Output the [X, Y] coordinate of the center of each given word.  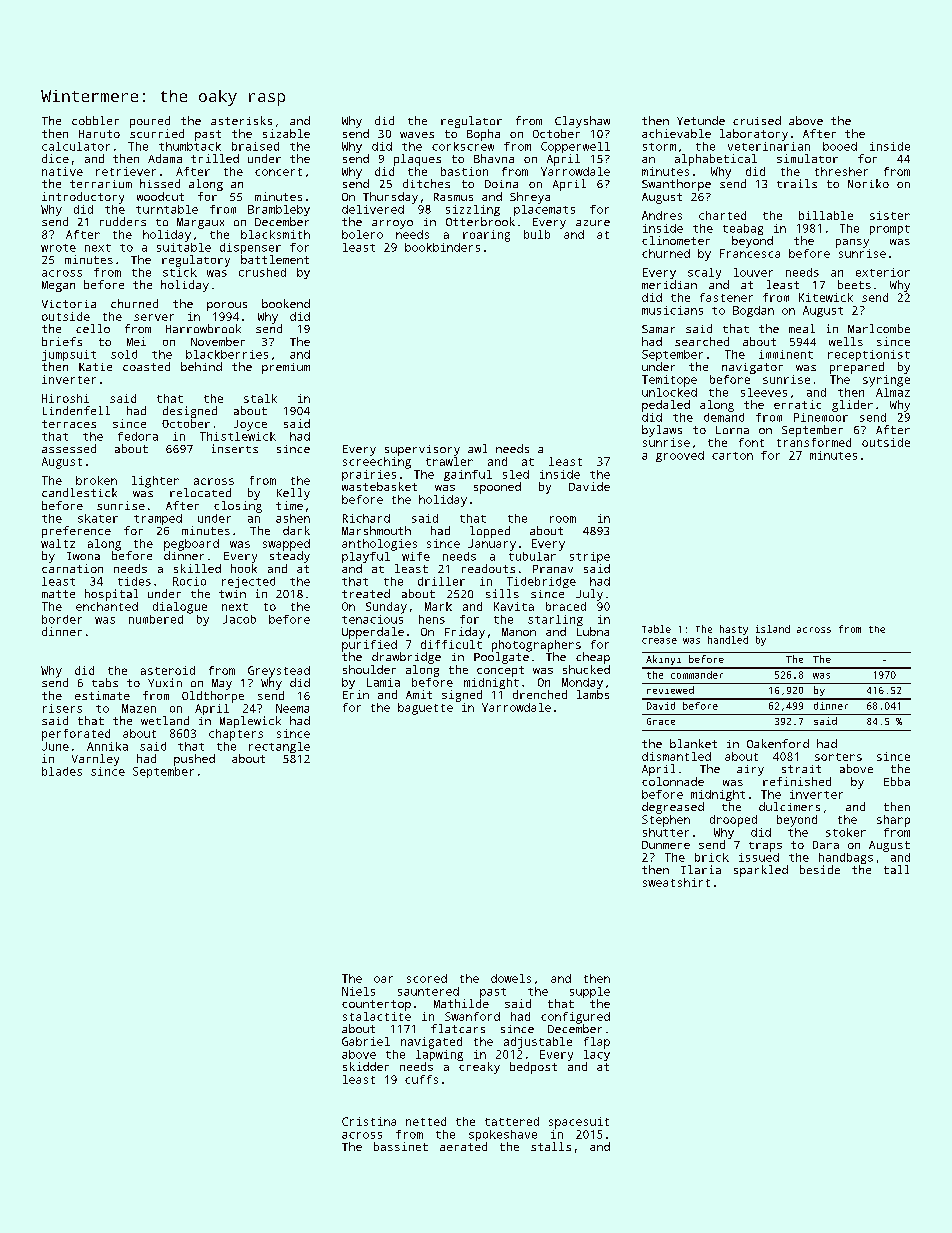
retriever [126, 171]
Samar [658, 329]
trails [797, 183]
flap [597, 1043]
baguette [425, 709]
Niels [358, 991]
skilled [197, 568]
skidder [366, 1066]
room [563, 519]
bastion [464, 171]
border [62, 619]
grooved [680, 456]
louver [753, 272]
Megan [58, 286]
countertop [376, 1005]
